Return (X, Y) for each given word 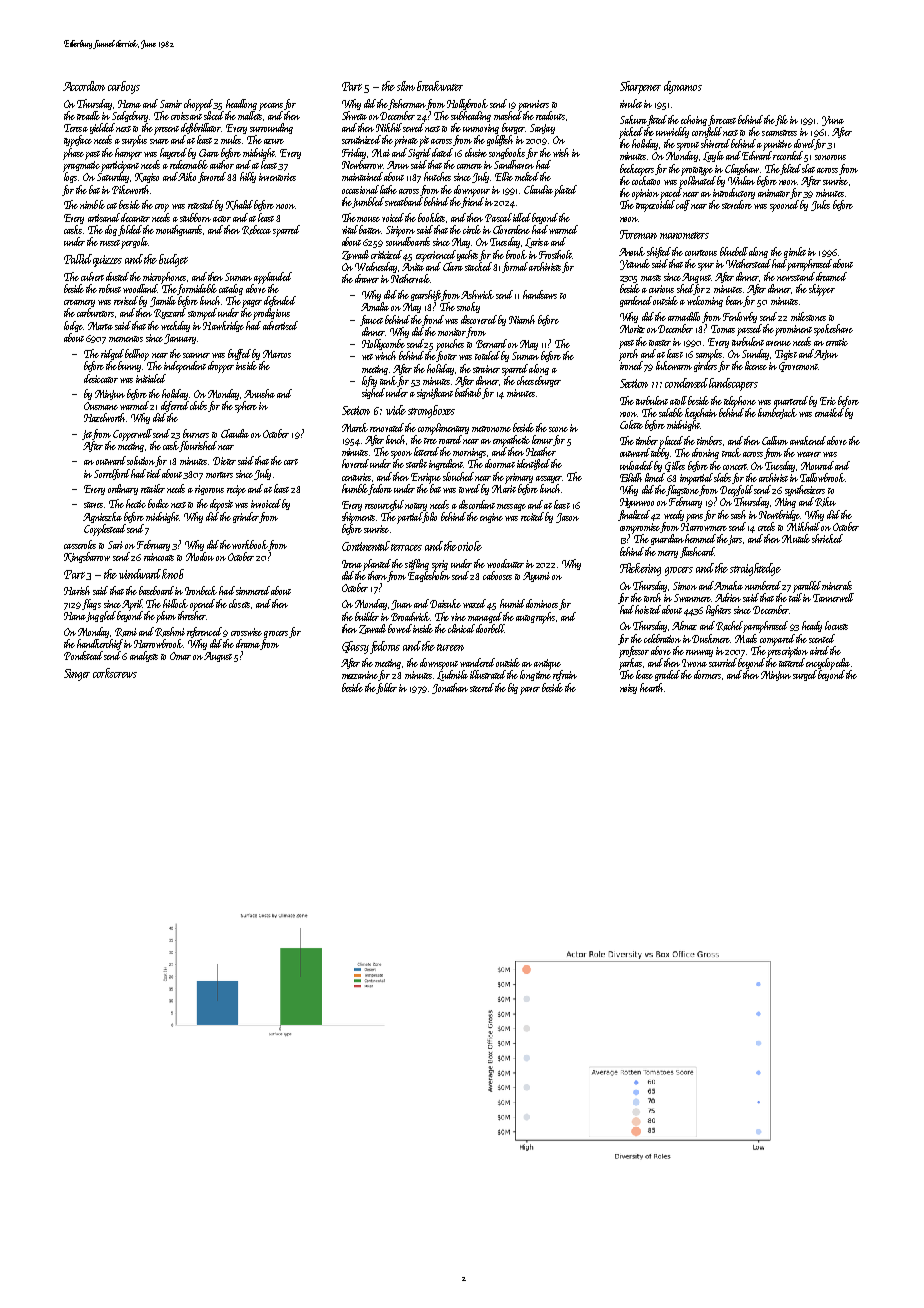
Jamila (163, 301)
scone (558, 429)
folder (386, 688)
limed (655, 477)
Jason (567, 518)
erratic (837, 342)
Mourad (817, 465)
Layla (713, 156)
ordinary (123, 489)
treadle (88, 115)
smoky (468, 307)
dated (442, 152)
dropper (221, 367)
